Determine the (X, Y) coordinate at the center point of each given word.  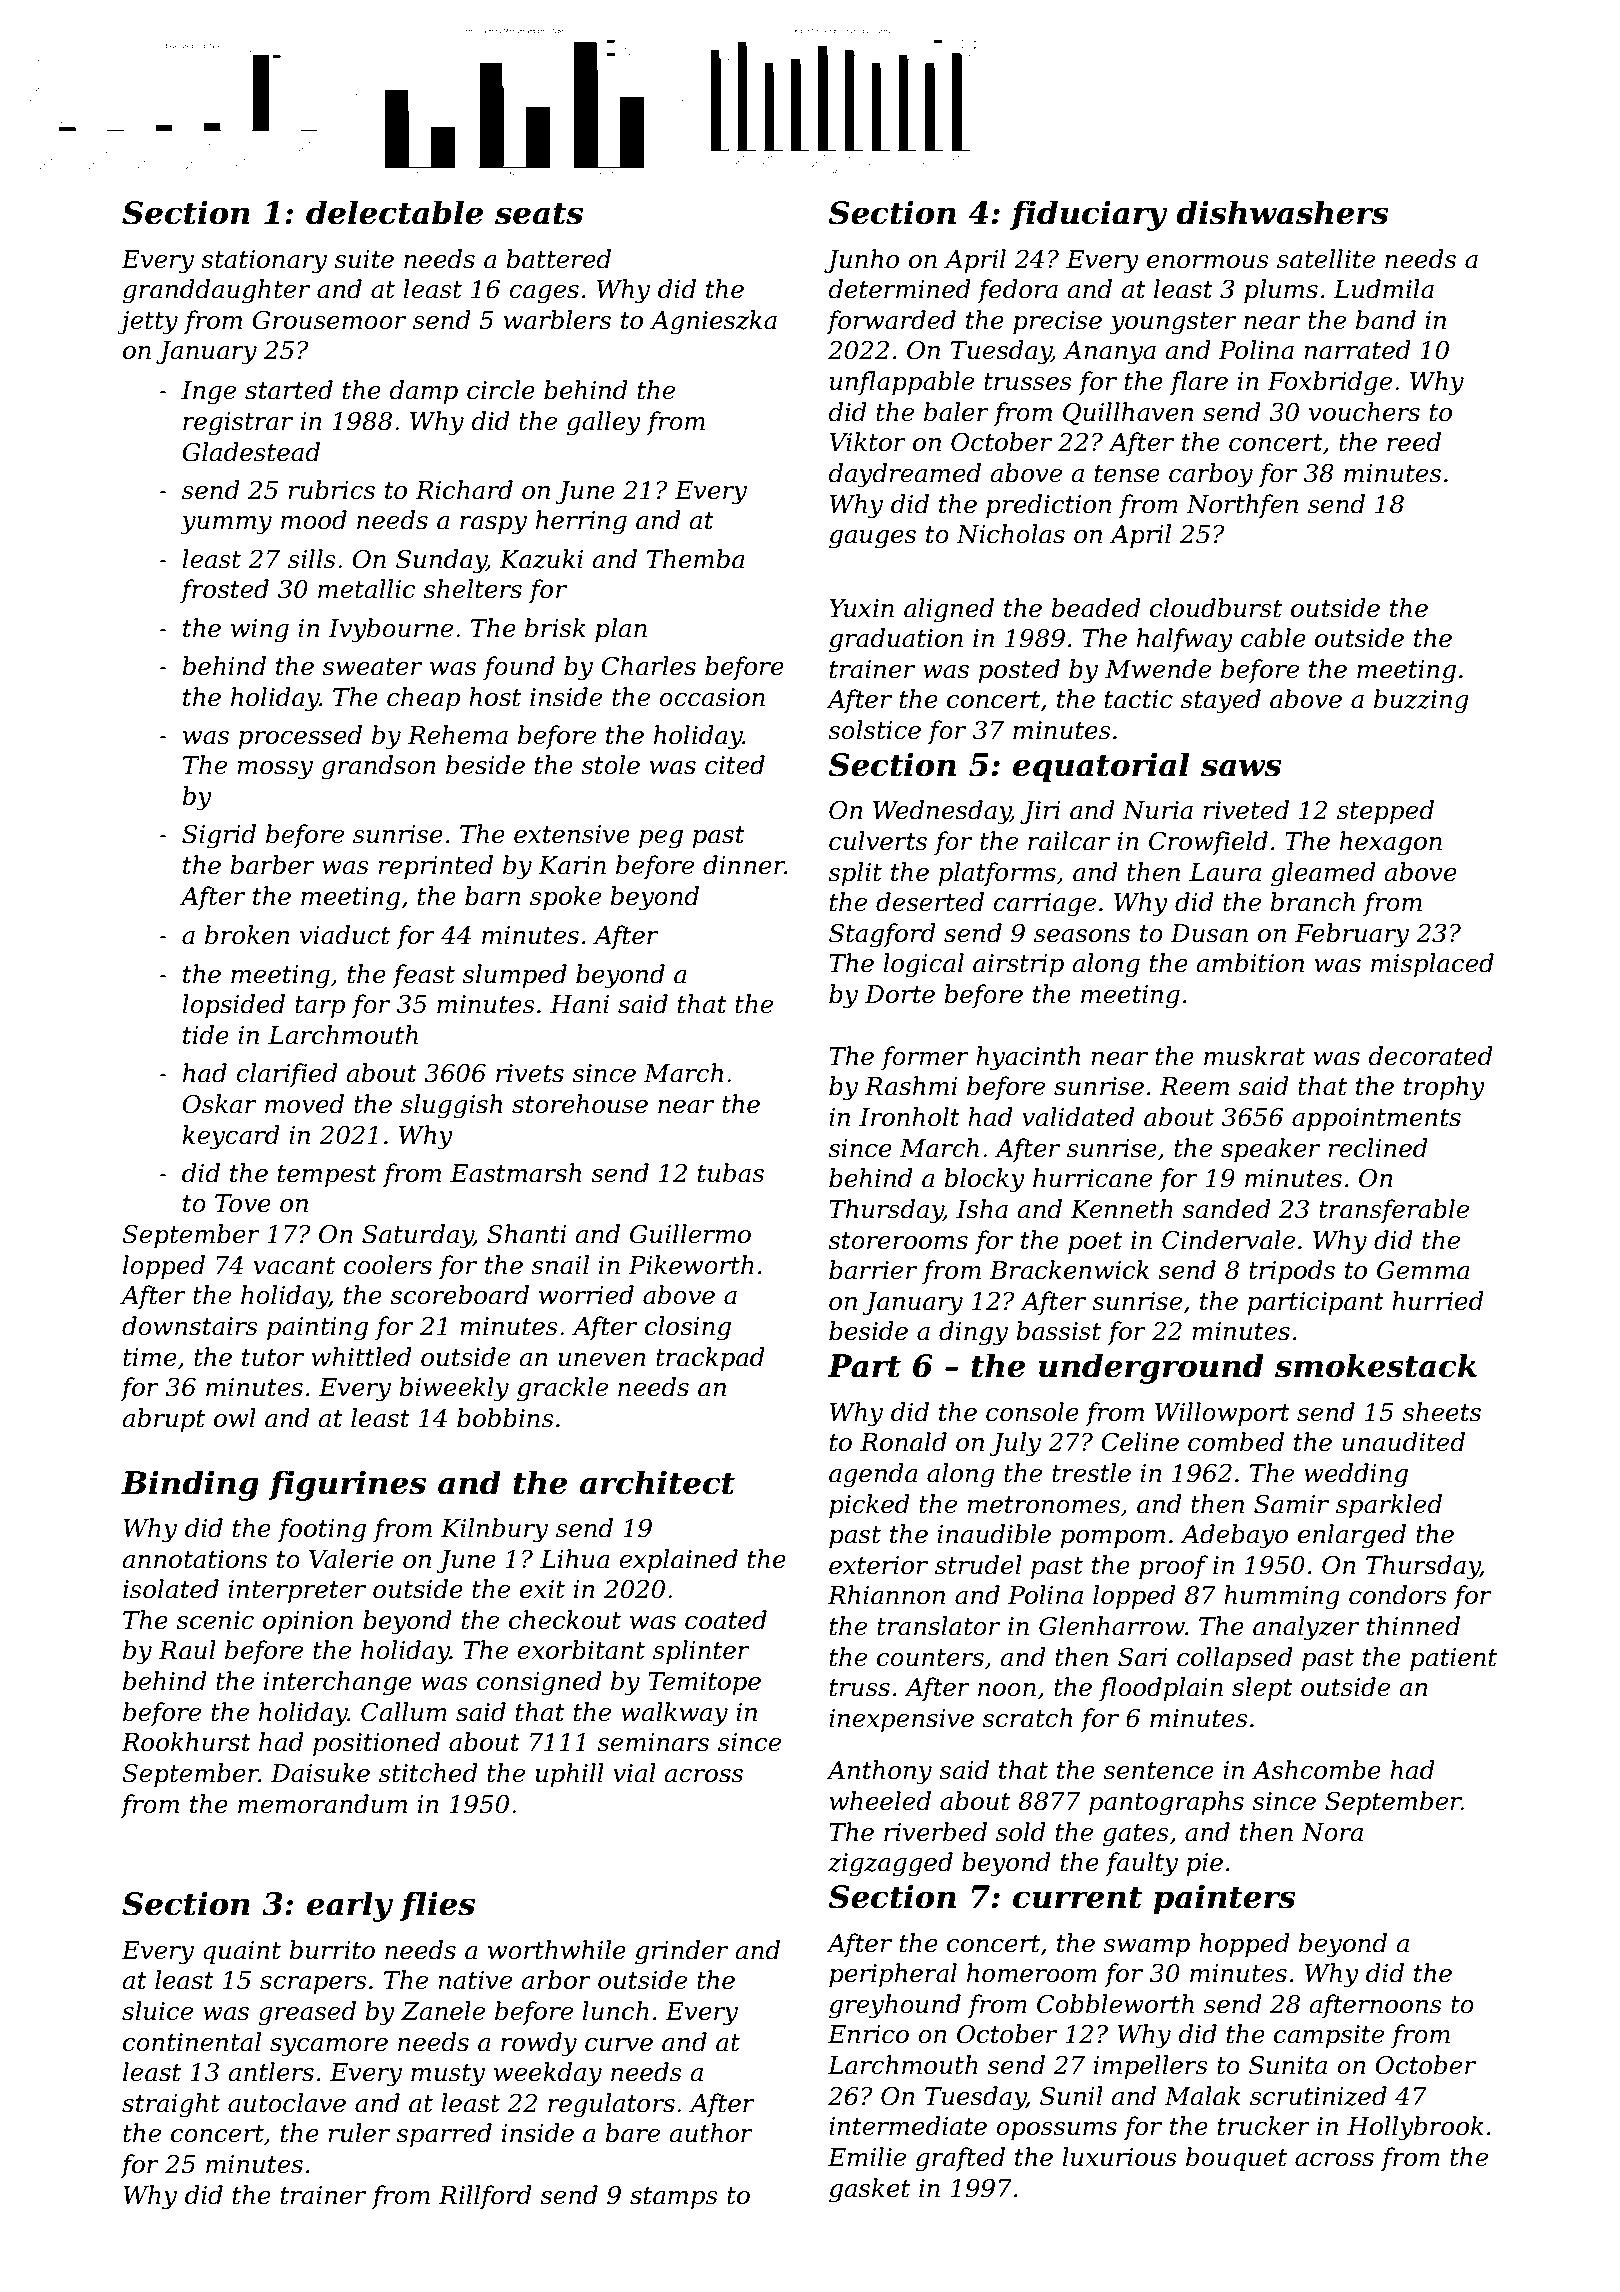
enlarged (1352, 1536)
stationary (264, 262)
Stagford (882, 935)
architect (657, 1482)
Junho (861, 261)
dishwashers (1282, 212)
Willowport (1222, 1414)
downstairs (190, 1326)
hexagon (1391, 843)
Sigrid (219, 836)
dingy (973, 1333)
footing (322, 1530)
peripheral (893, 1975)
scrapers (313, 1985)
